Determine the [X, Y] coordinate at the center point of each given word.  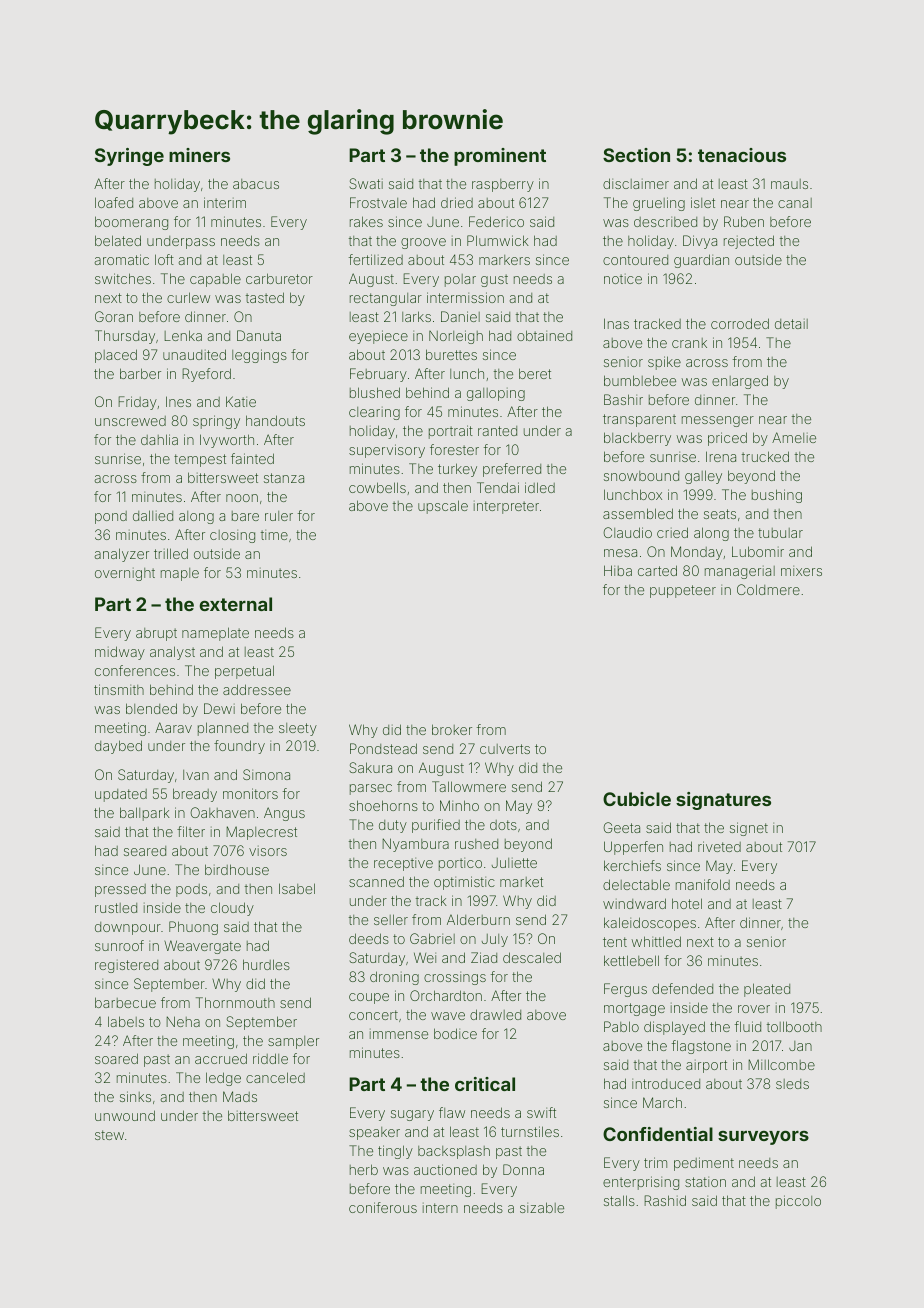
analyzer [122, 555]
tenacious [742, 155]
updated [121, 795]
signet [749, 829]
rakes [366, 221]
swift [541, 1112]
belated [118, 240]
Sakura [371, 767]
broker [452, 729]
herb [364, 1169]
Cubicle [637, 799]
